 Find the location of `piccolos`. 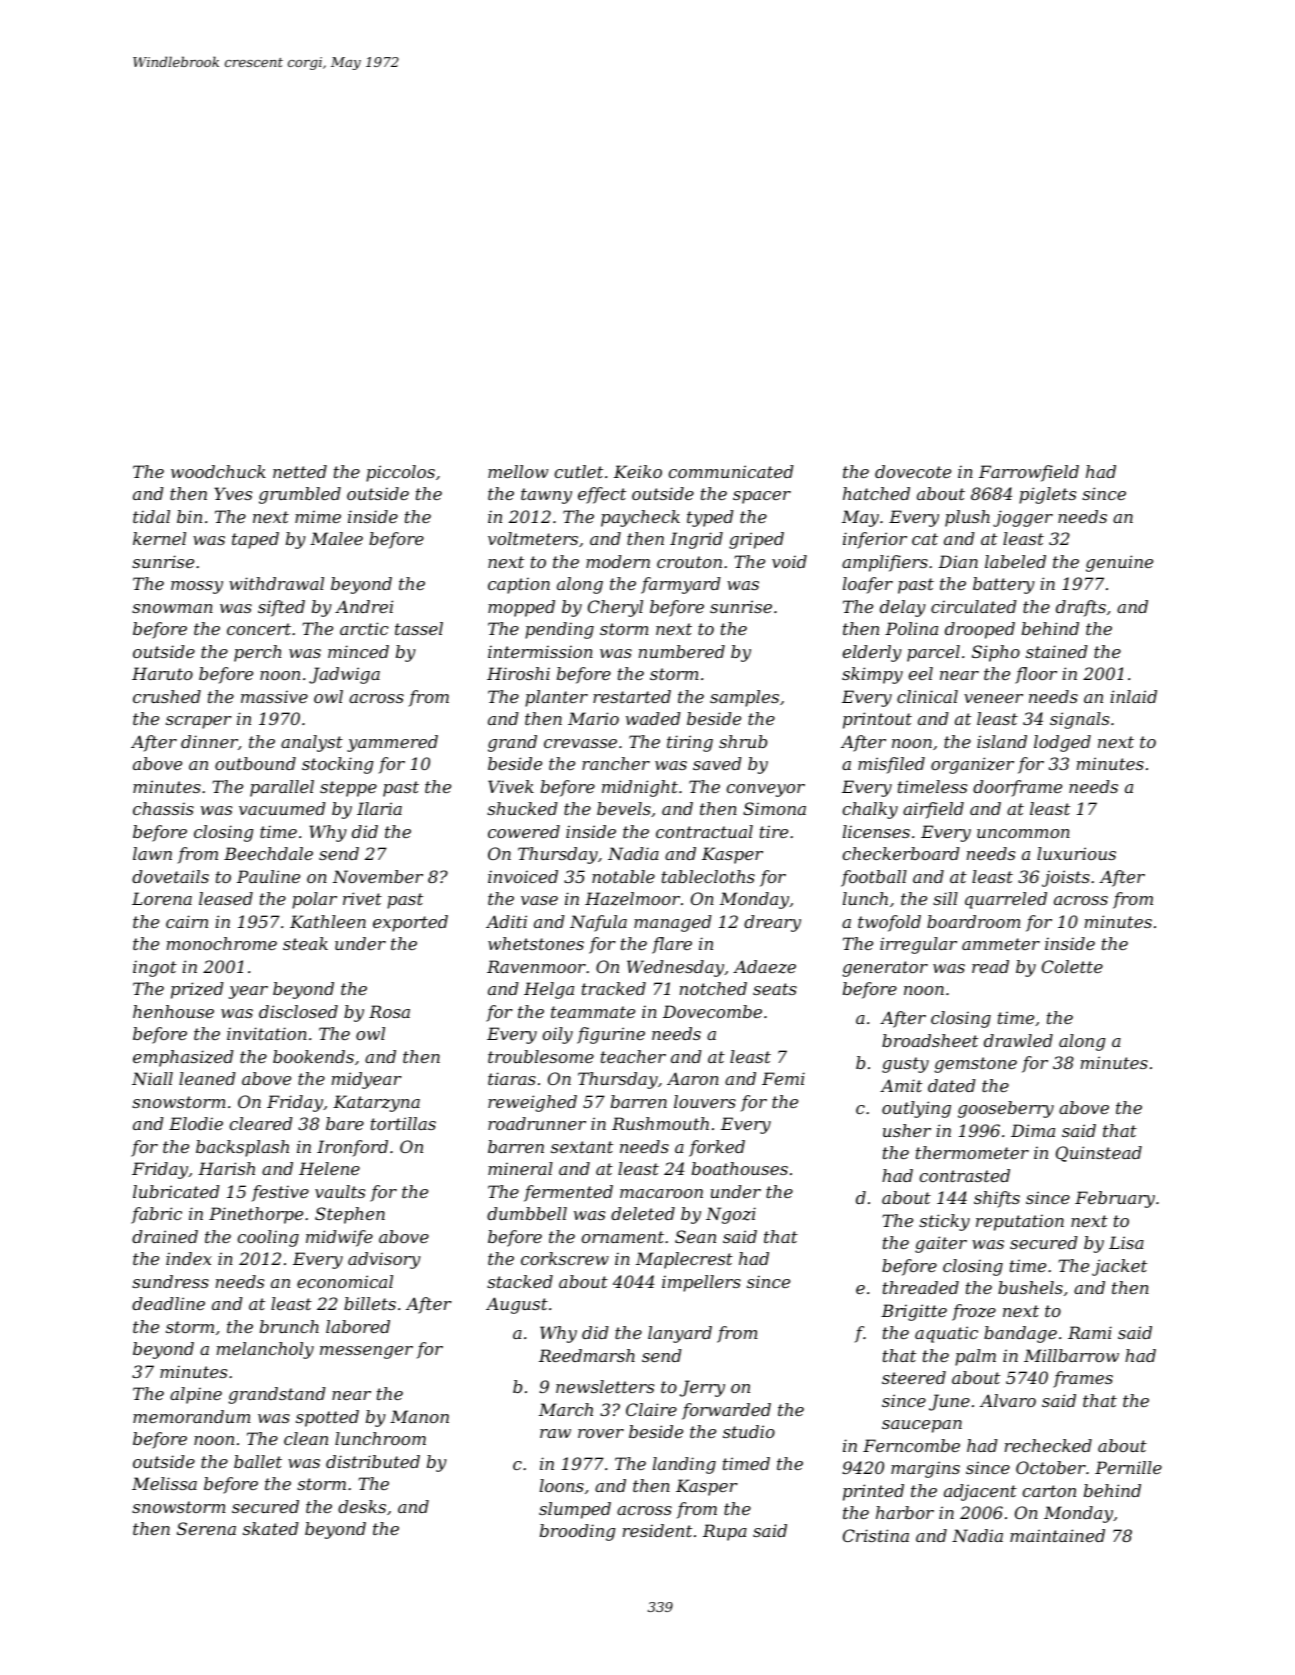

piccolos is located at coordinates (400, 473).
